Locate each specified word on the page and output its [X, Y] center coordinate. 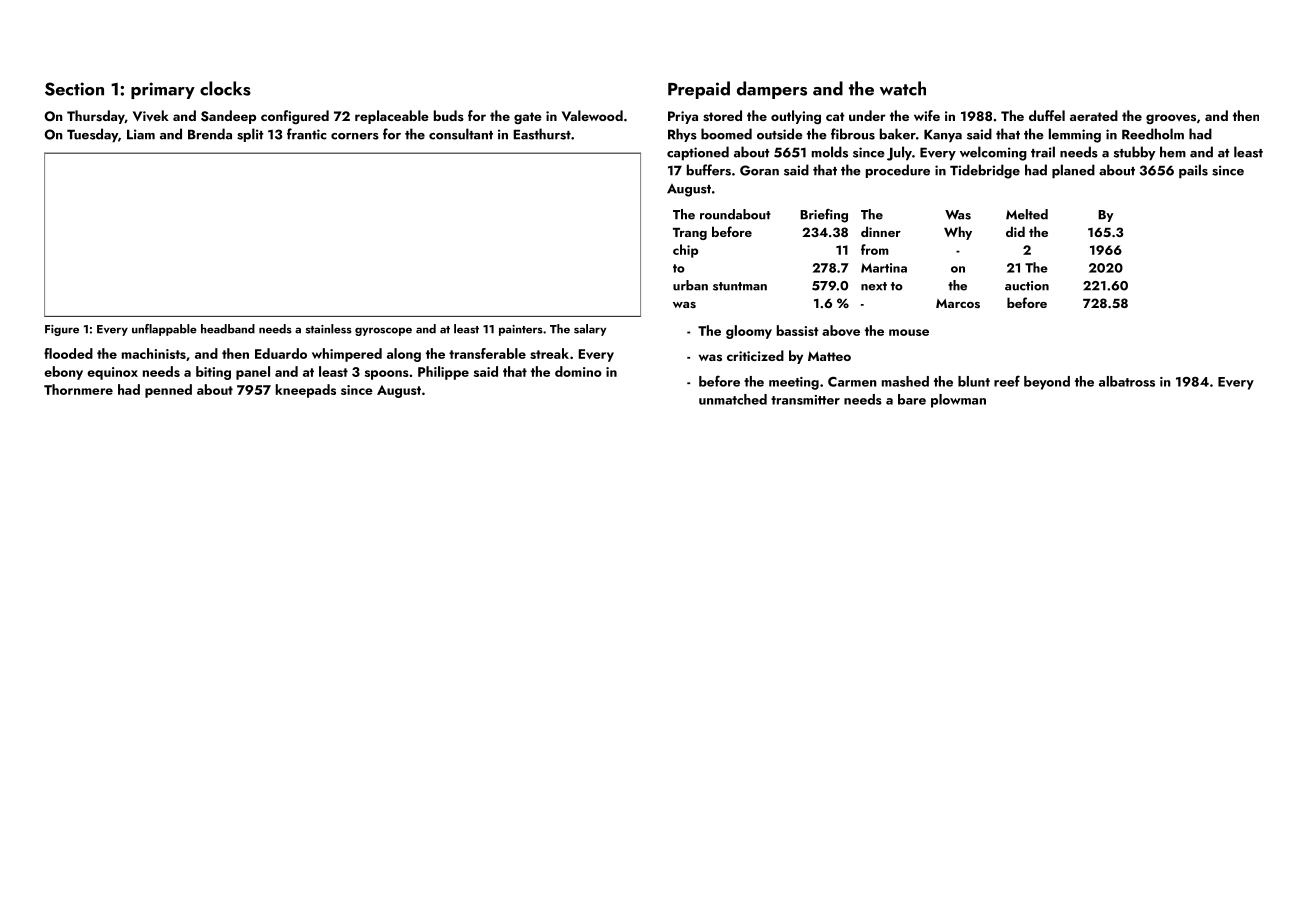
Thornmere [78, 389]
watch [903, 88]
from [875, 249]
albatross [1127, 381]
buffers [709, 170]
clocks [225, 88]
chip [685, 251]
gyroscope [383, 331]
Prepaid [699, 90]
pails [1193, 171]
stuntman [740, 286]
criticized [755, 355]
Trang [690, 234]
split [250, 135]
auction [1027, 286]
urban [690, 285]
